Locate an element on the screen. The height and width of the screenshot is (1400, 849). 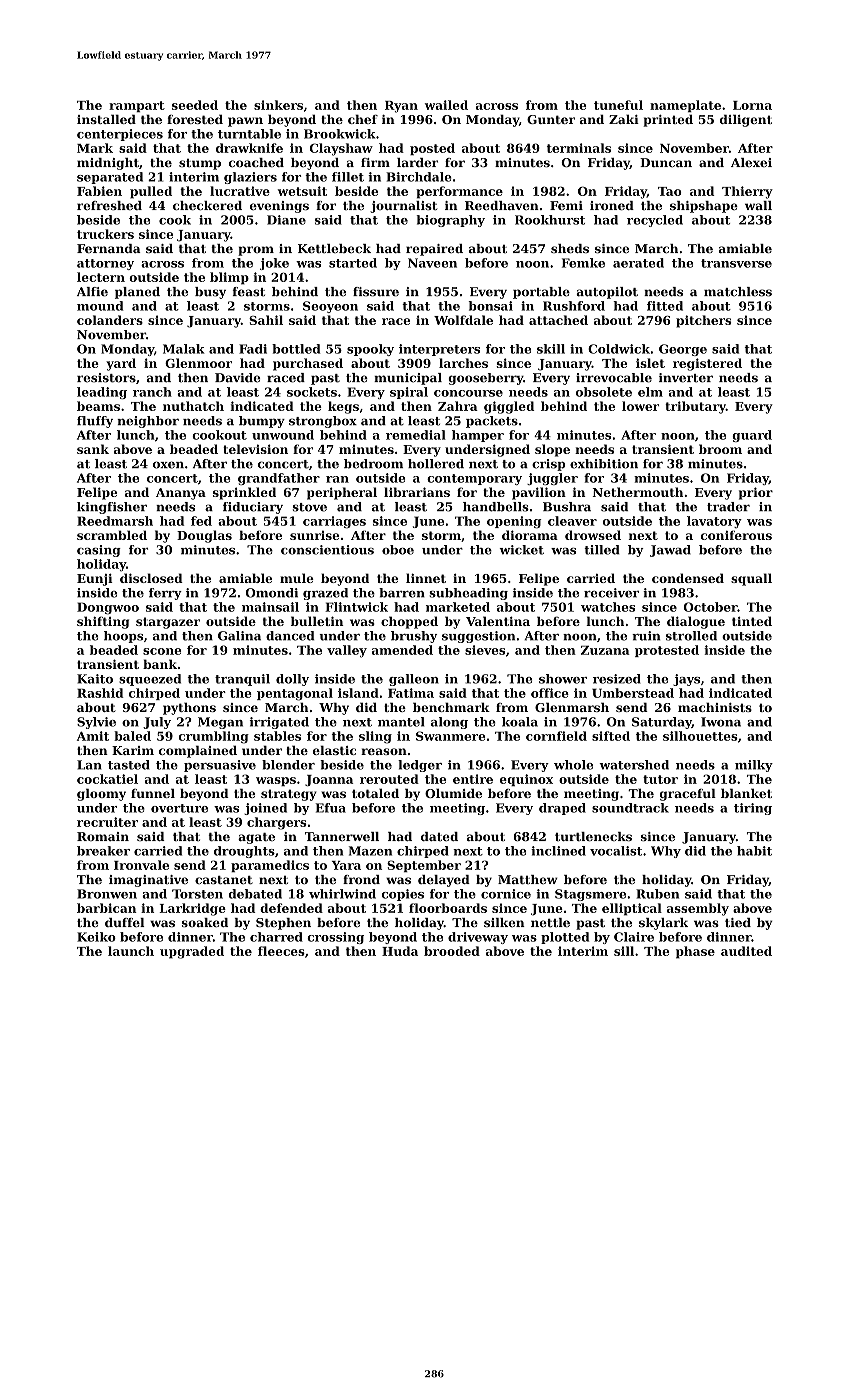
terminals is located at coordinates (579, 148).
